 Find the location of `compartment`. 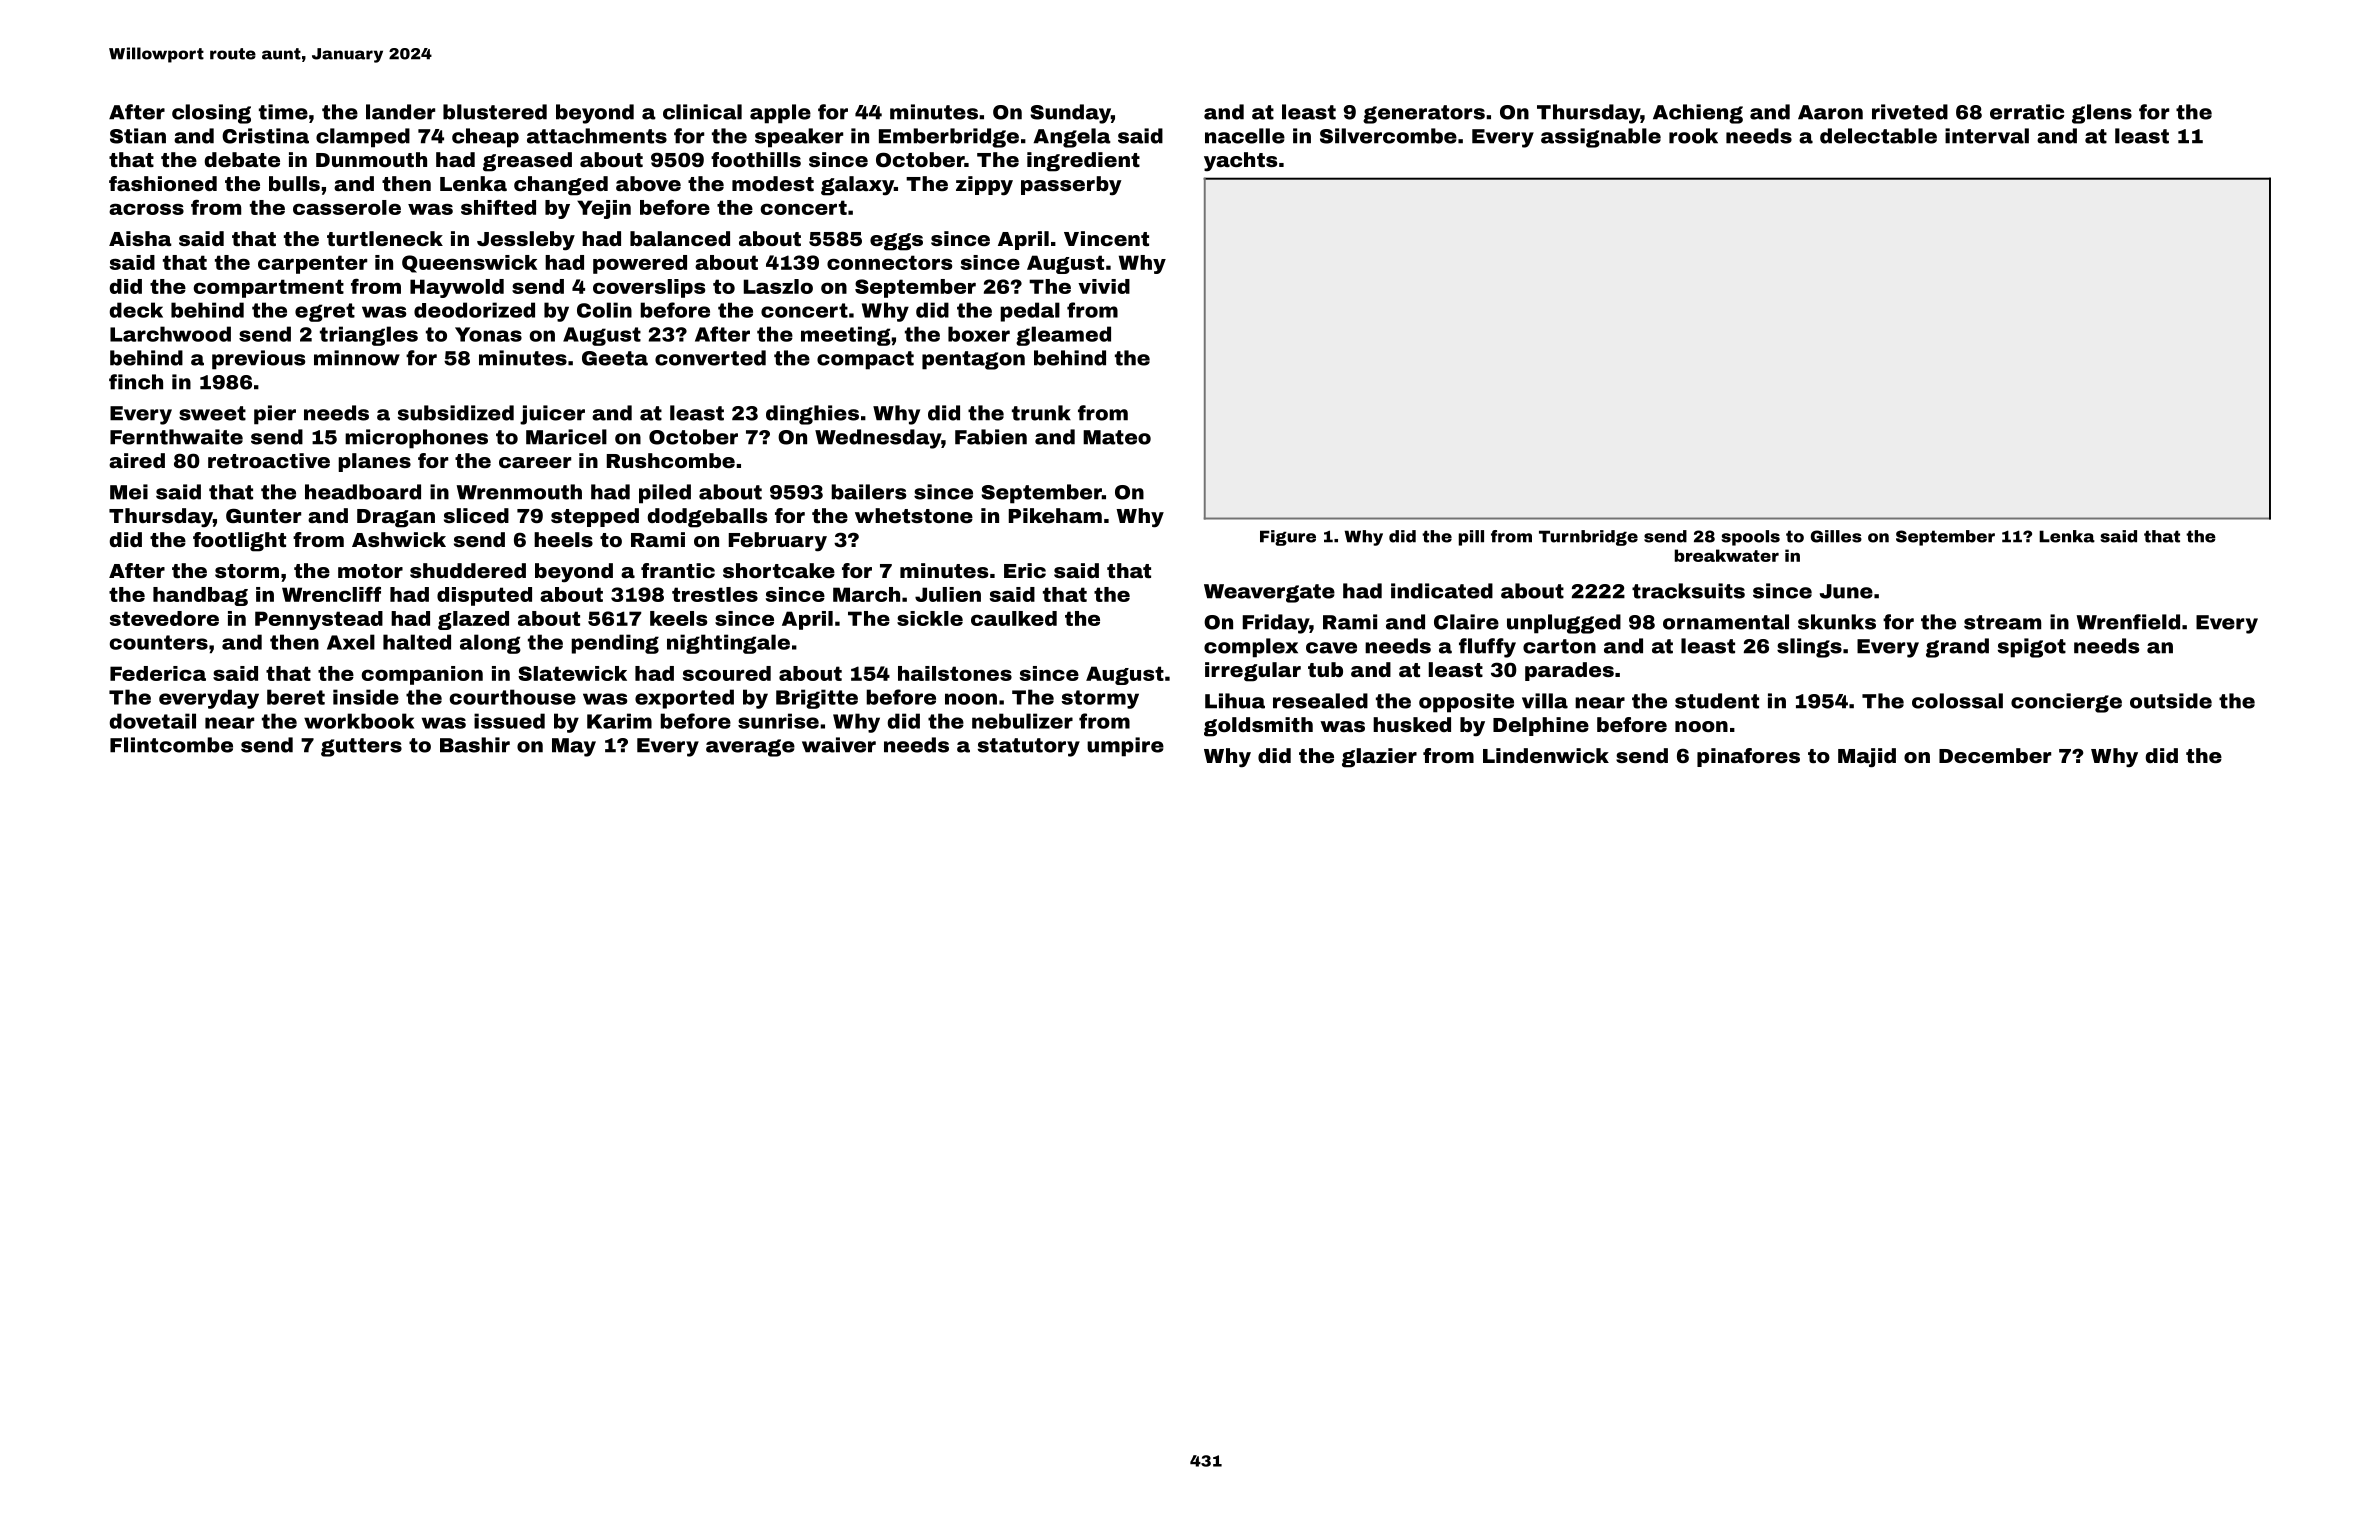

compartment is located at coordinates (269, 288).
